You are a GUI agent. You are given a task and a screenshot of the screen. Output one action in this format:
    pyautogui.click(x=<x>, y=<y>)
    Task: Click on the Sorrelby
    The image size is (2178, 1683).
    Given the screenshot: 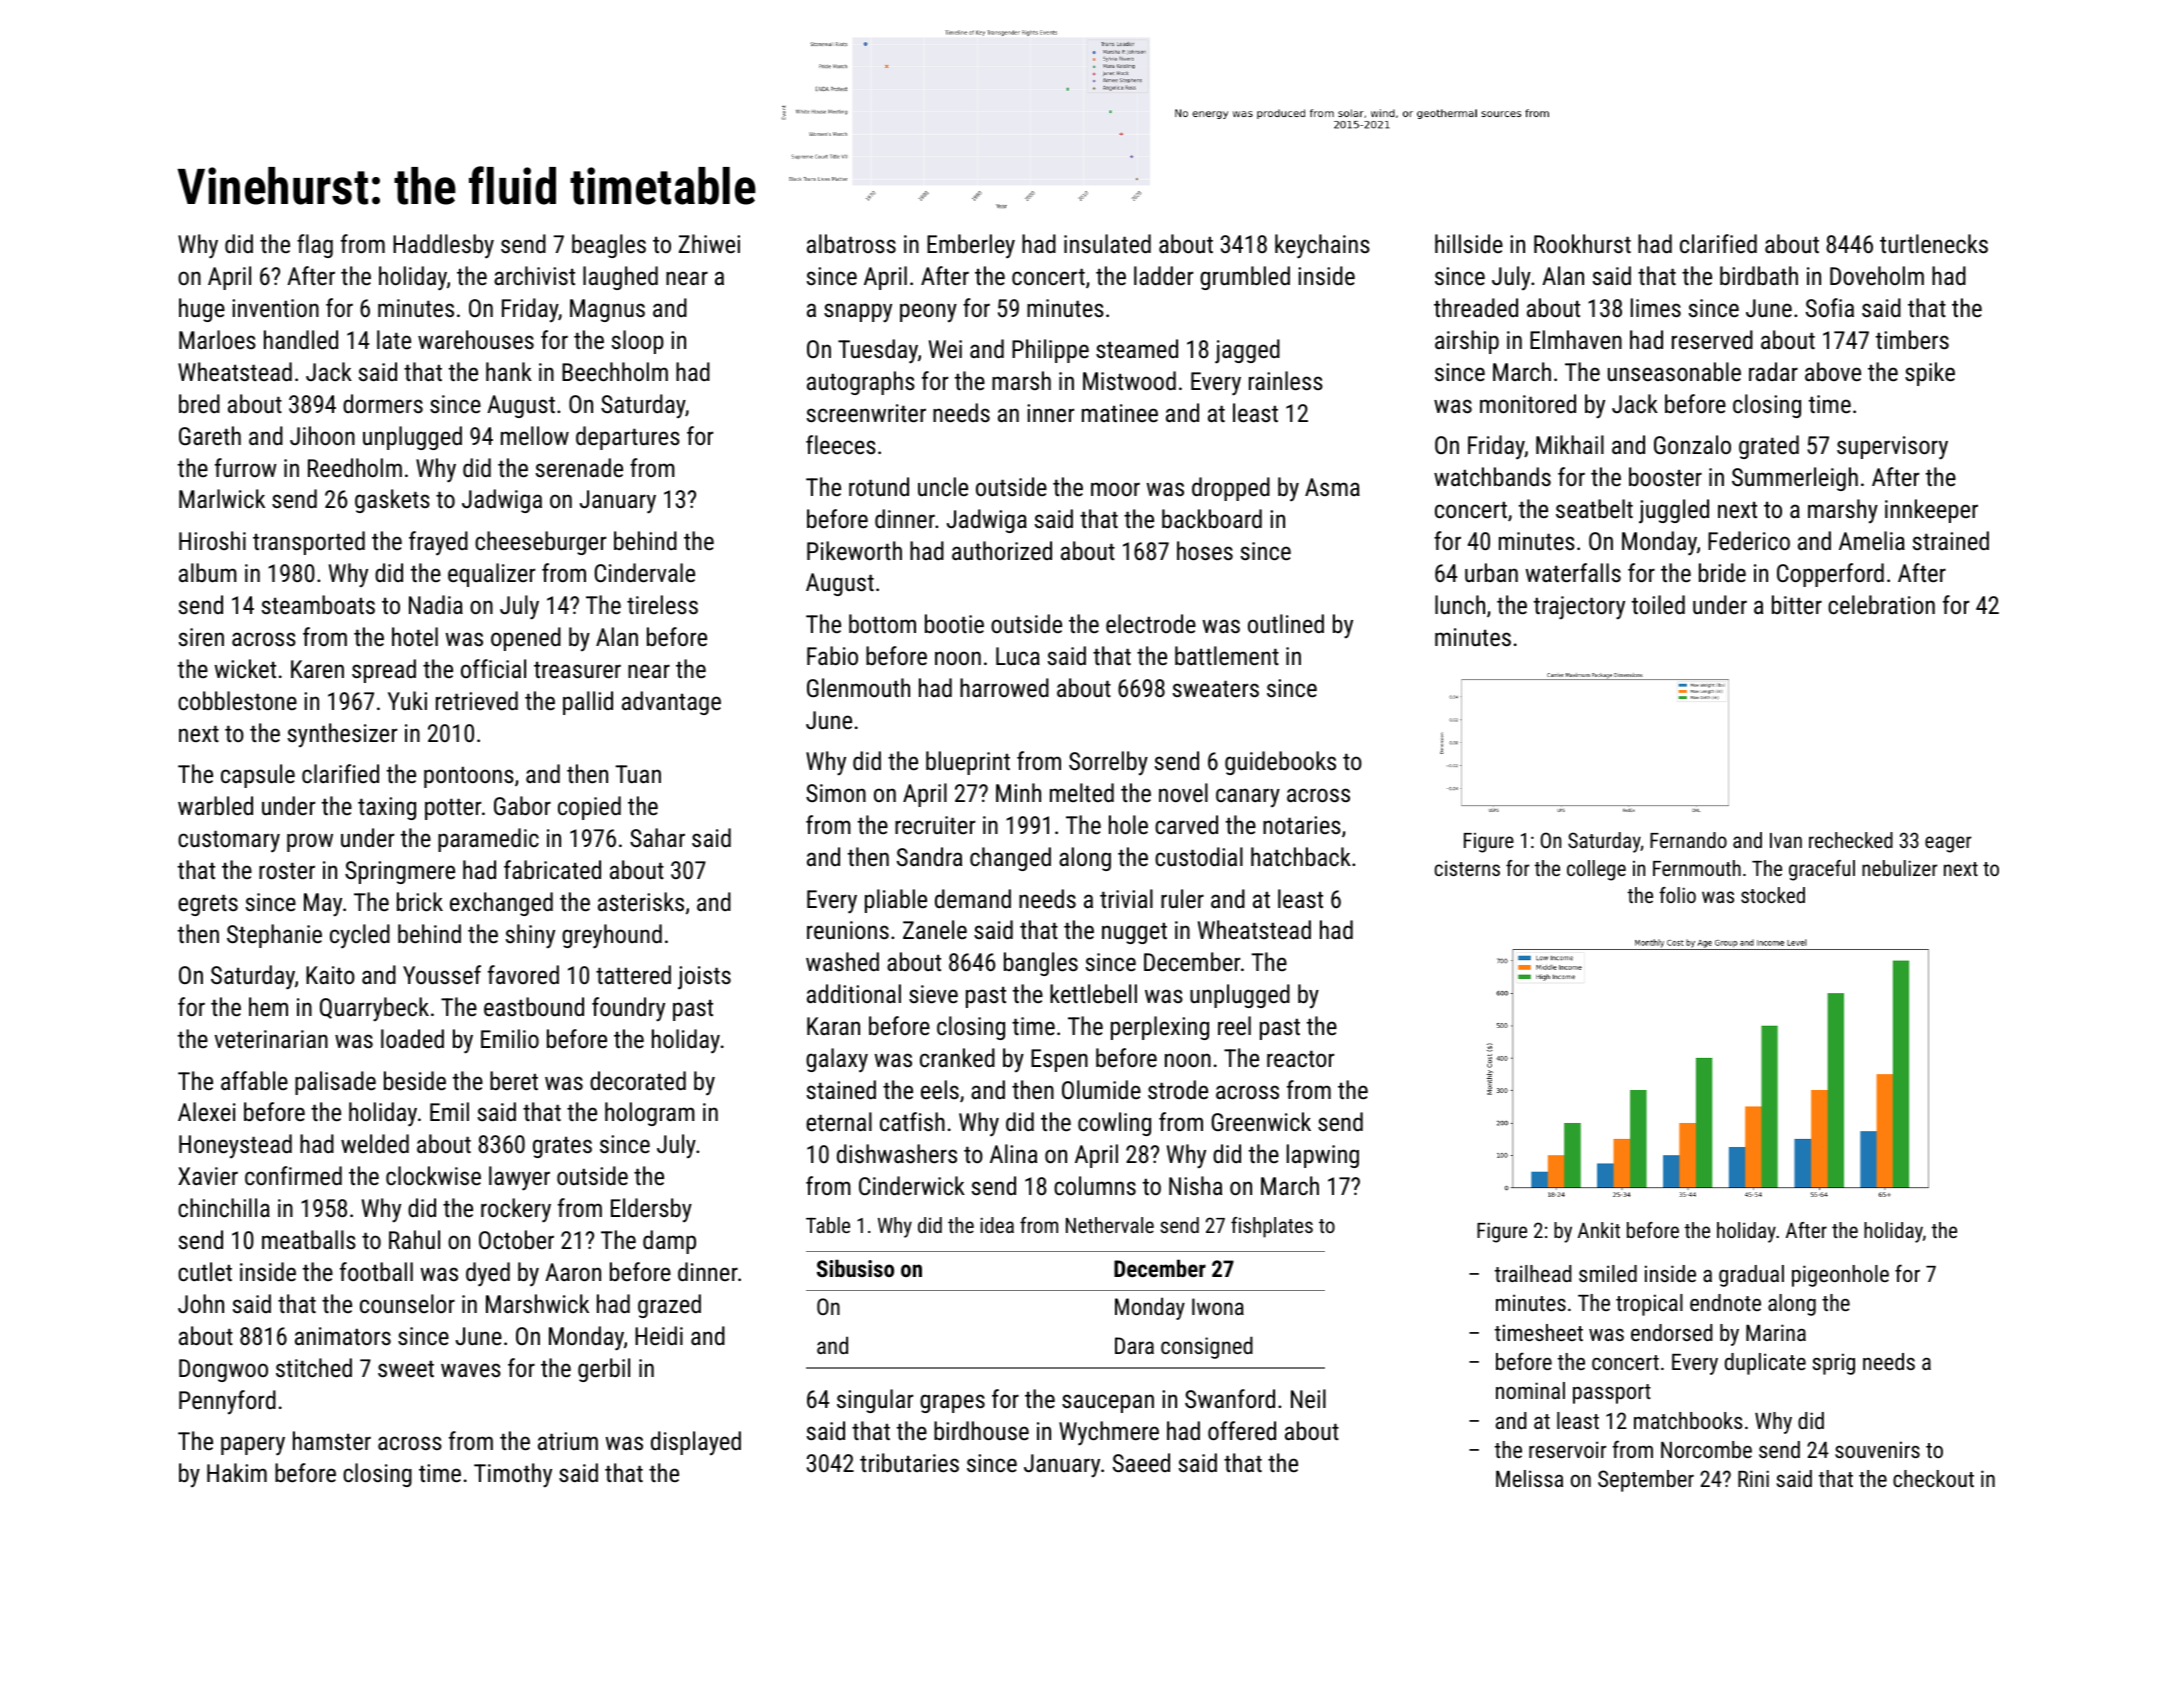 What is the action you would take?
    pyautogui.click(x=1108, y=763)
